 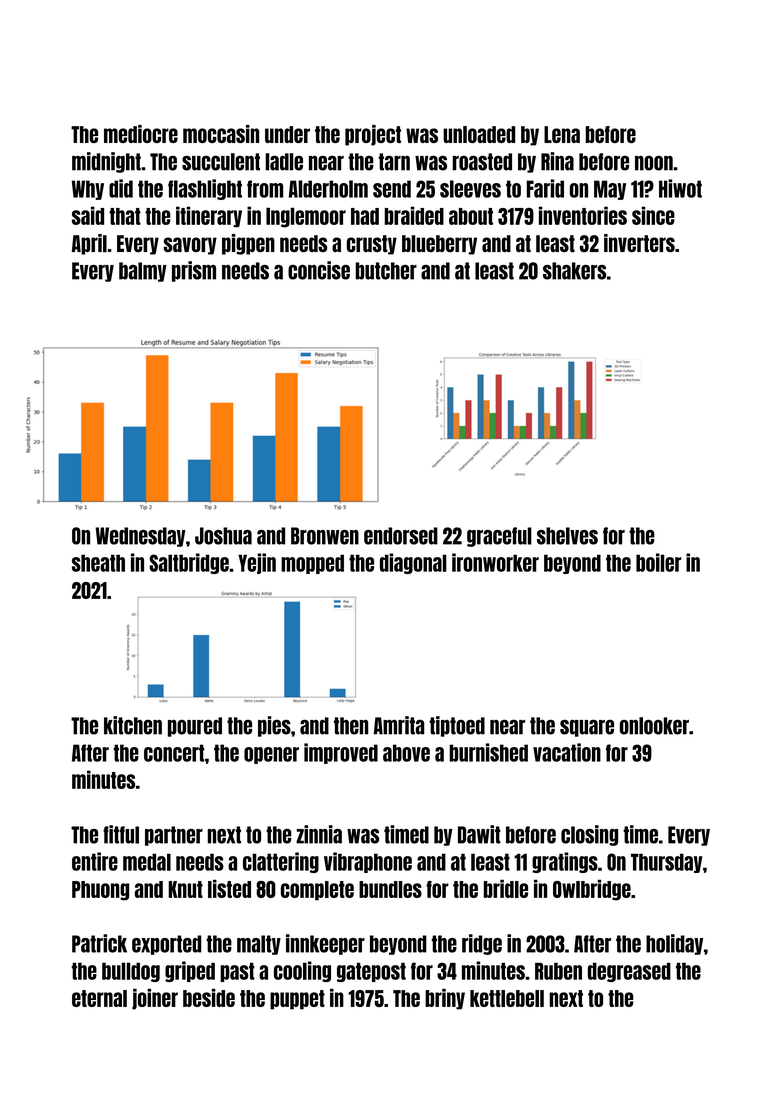 What do you see at coordinates (99, 998) in the screenshot?
I see `eternal` at bounding box center [99, 998].
